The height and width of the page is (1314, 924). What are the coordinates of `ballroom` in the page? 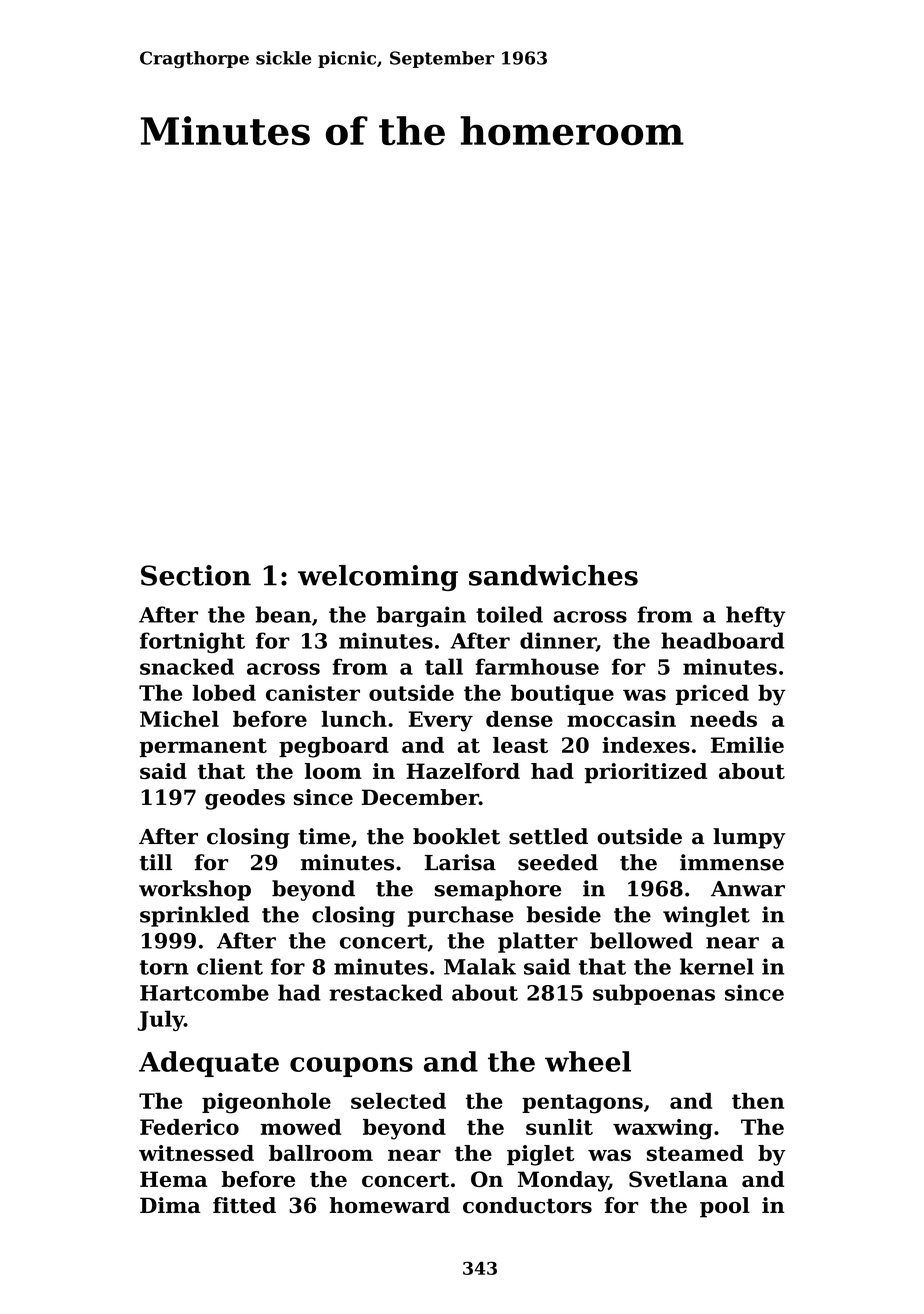 It's located at (321, 1153).
